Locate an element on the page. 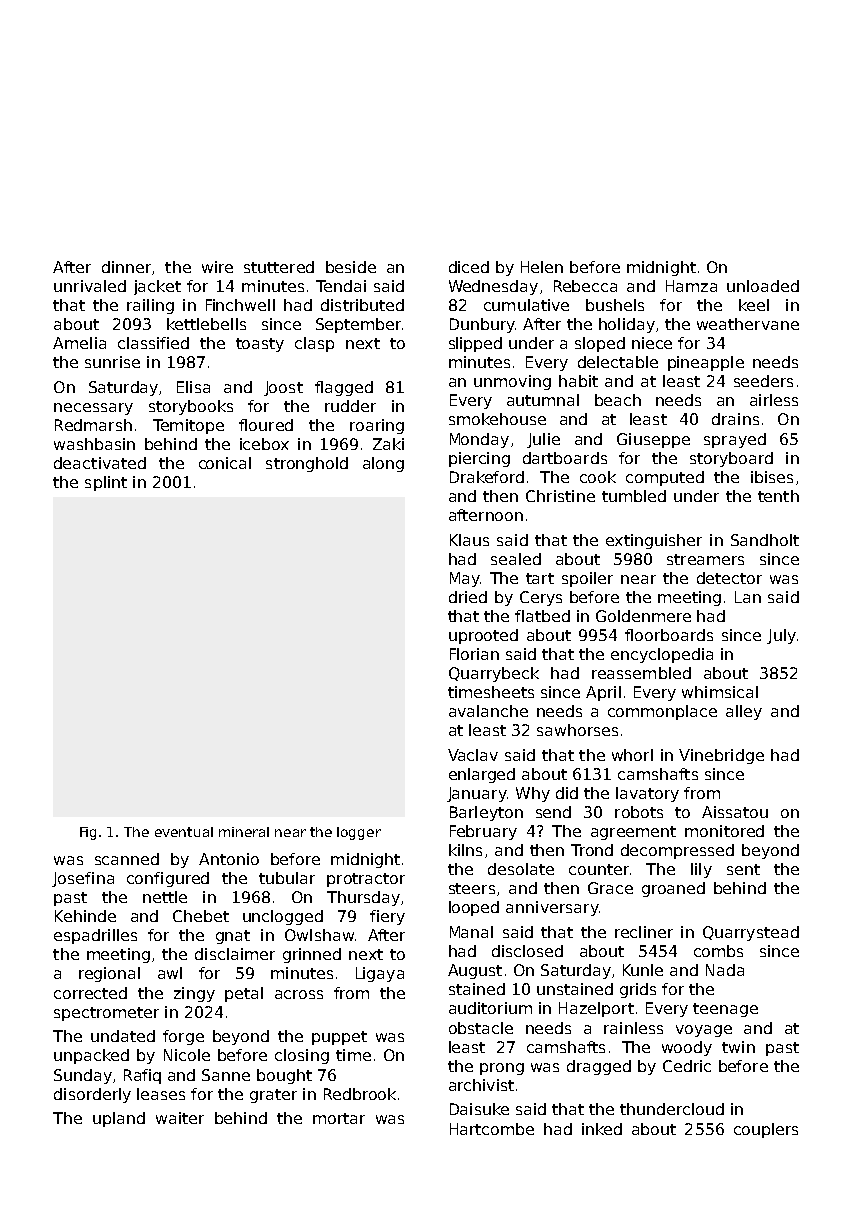  Florian is located at coordinates (474, 654).
